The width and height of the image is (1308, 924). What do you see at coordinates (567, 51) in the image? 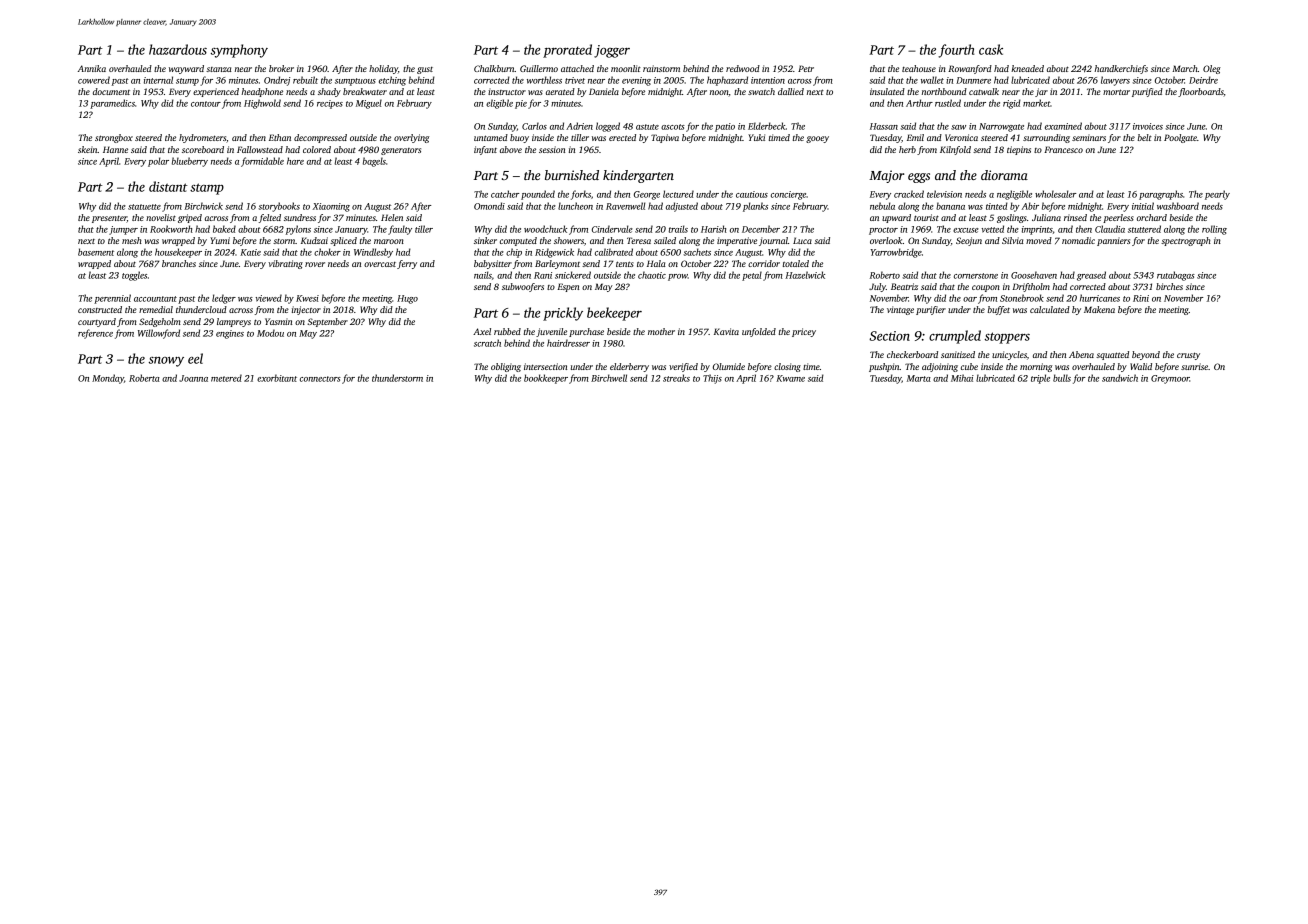
I see `prorated` at bounding box center [567, 51].
